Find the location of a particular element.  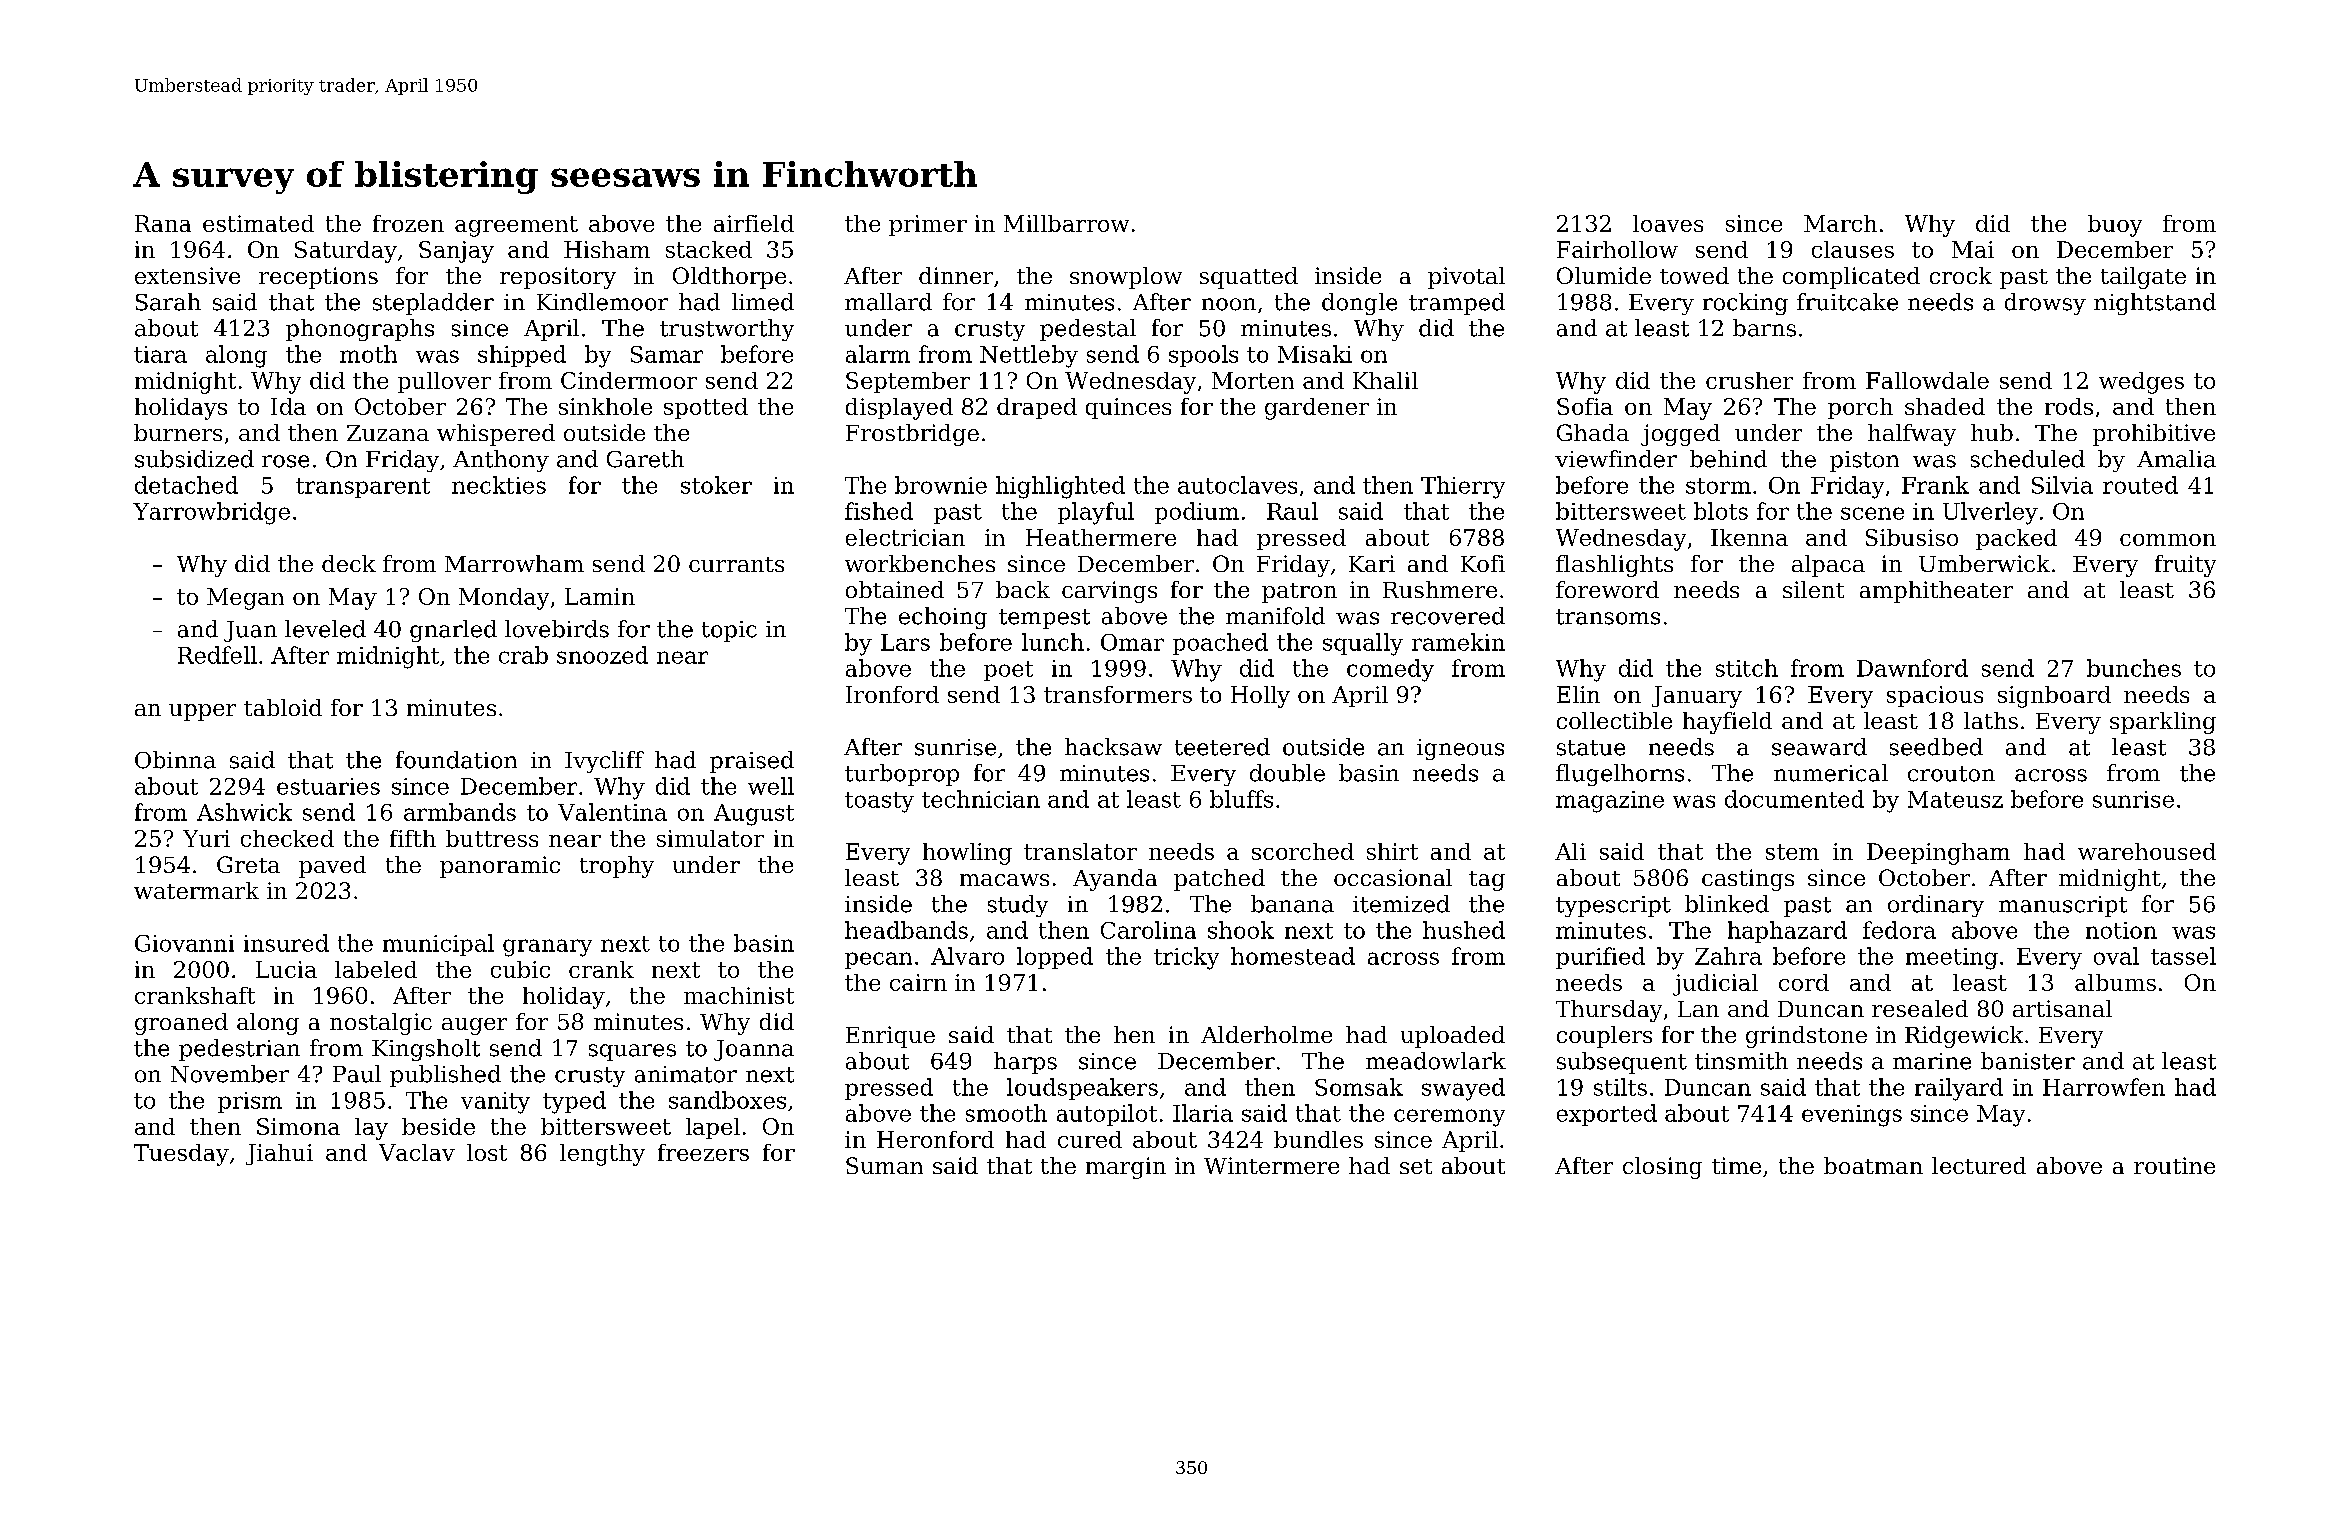

frozen is located at coordinates (408, 223).
